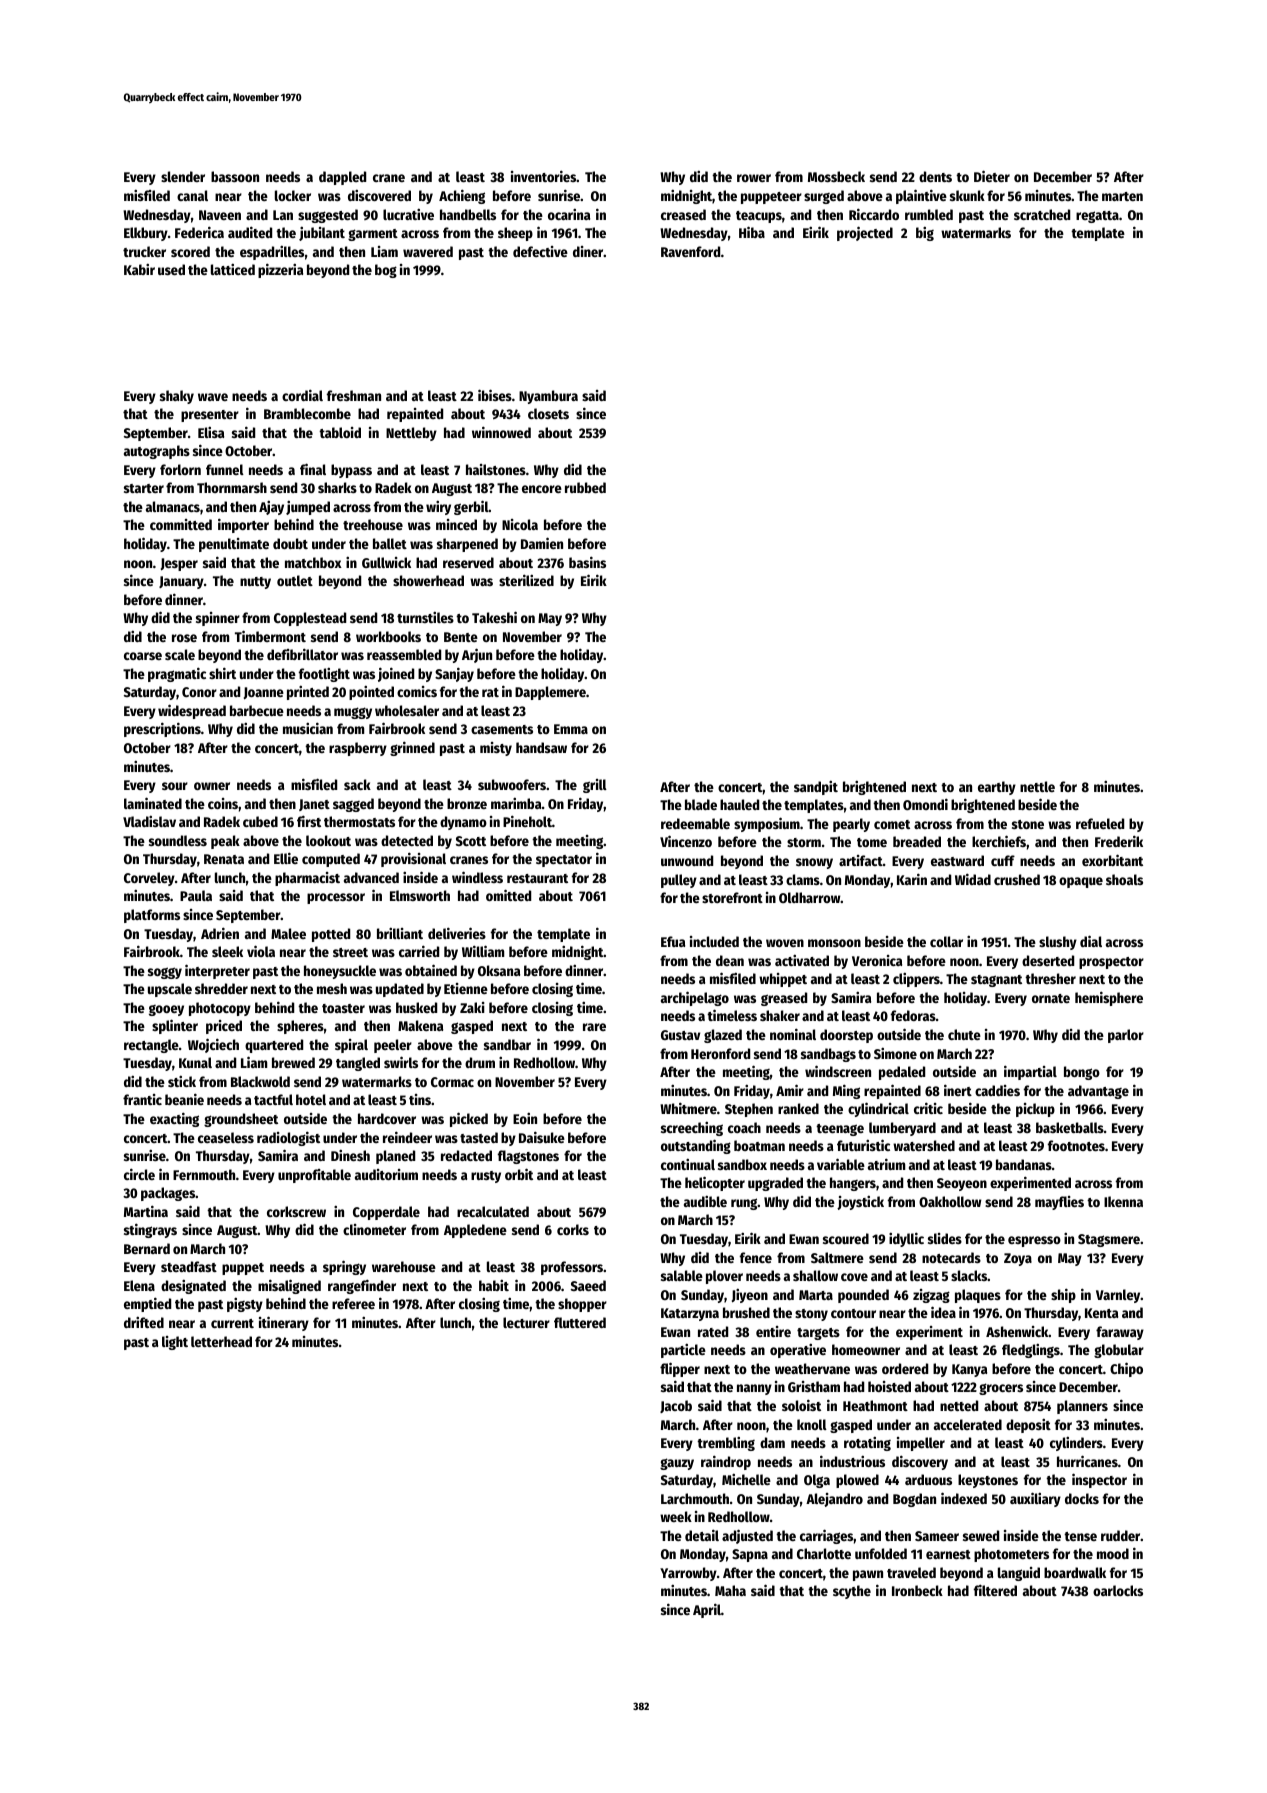 The height and width of the page is (1793, 1267). What do you see at coordinates (386, 1174) in the page?
I see `auditorium` at bounding box center [386, 1174].
